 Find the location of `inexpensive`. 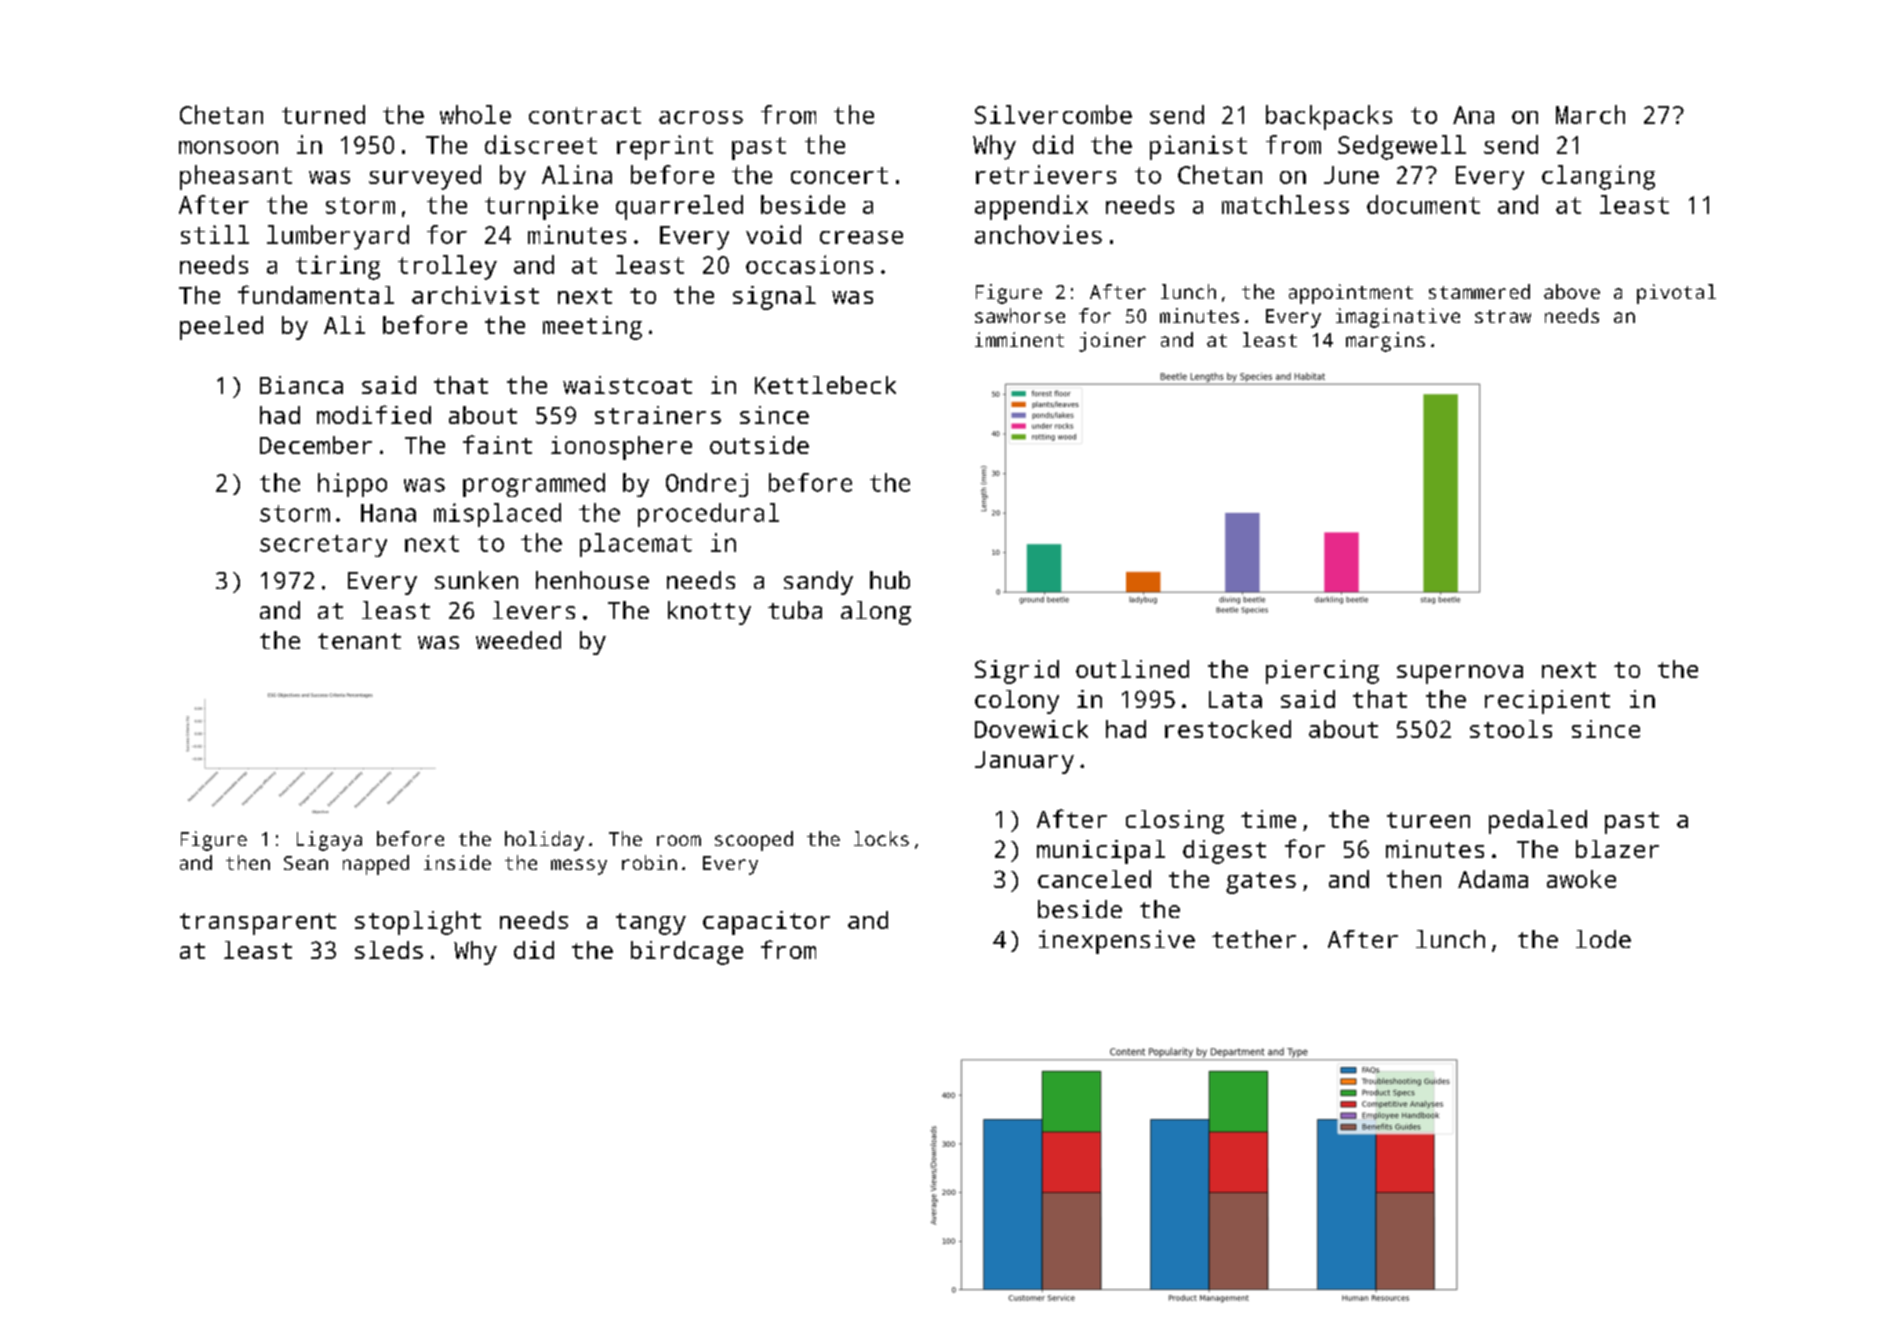

inexpensive is located at coordinates (1117, 942).
